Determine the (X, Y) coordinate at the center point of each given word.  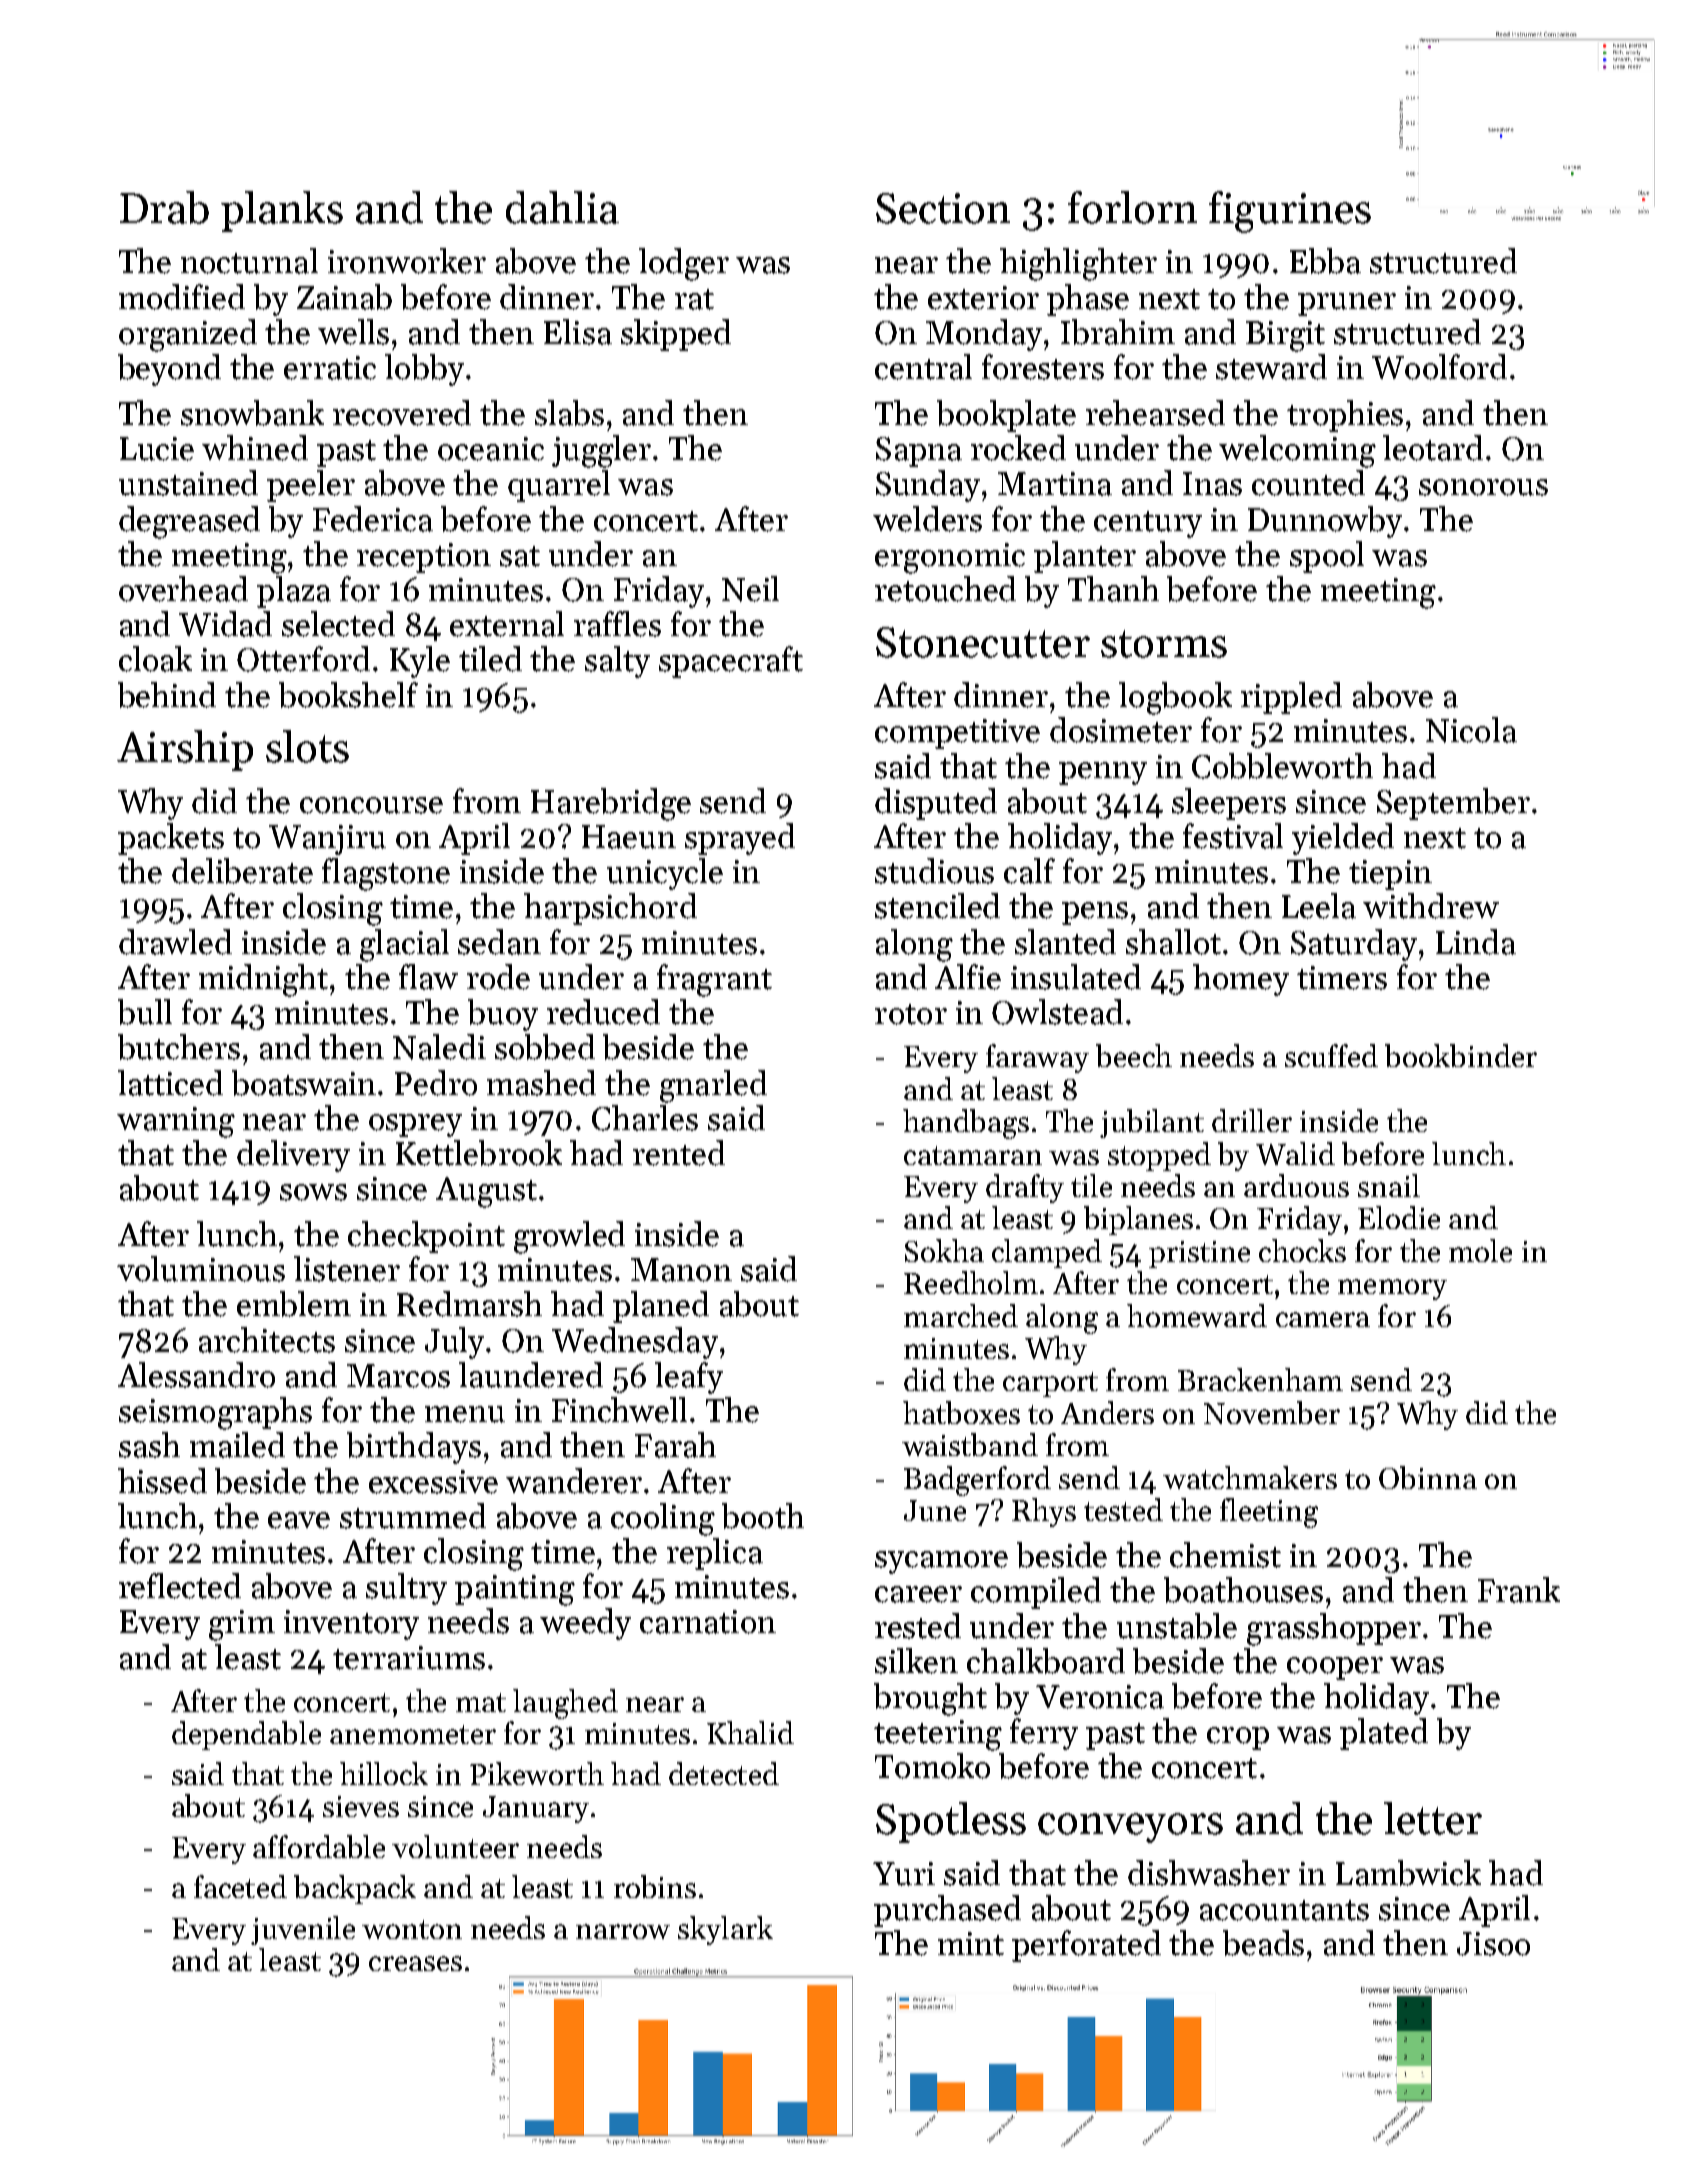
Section (943, 208)
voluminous (201, 1269)
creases (415, 1963)
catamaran (973, 1155)
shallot (1173, 942)
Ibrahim (1118, 332)
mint (971, 1944)
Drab (164, 207)
